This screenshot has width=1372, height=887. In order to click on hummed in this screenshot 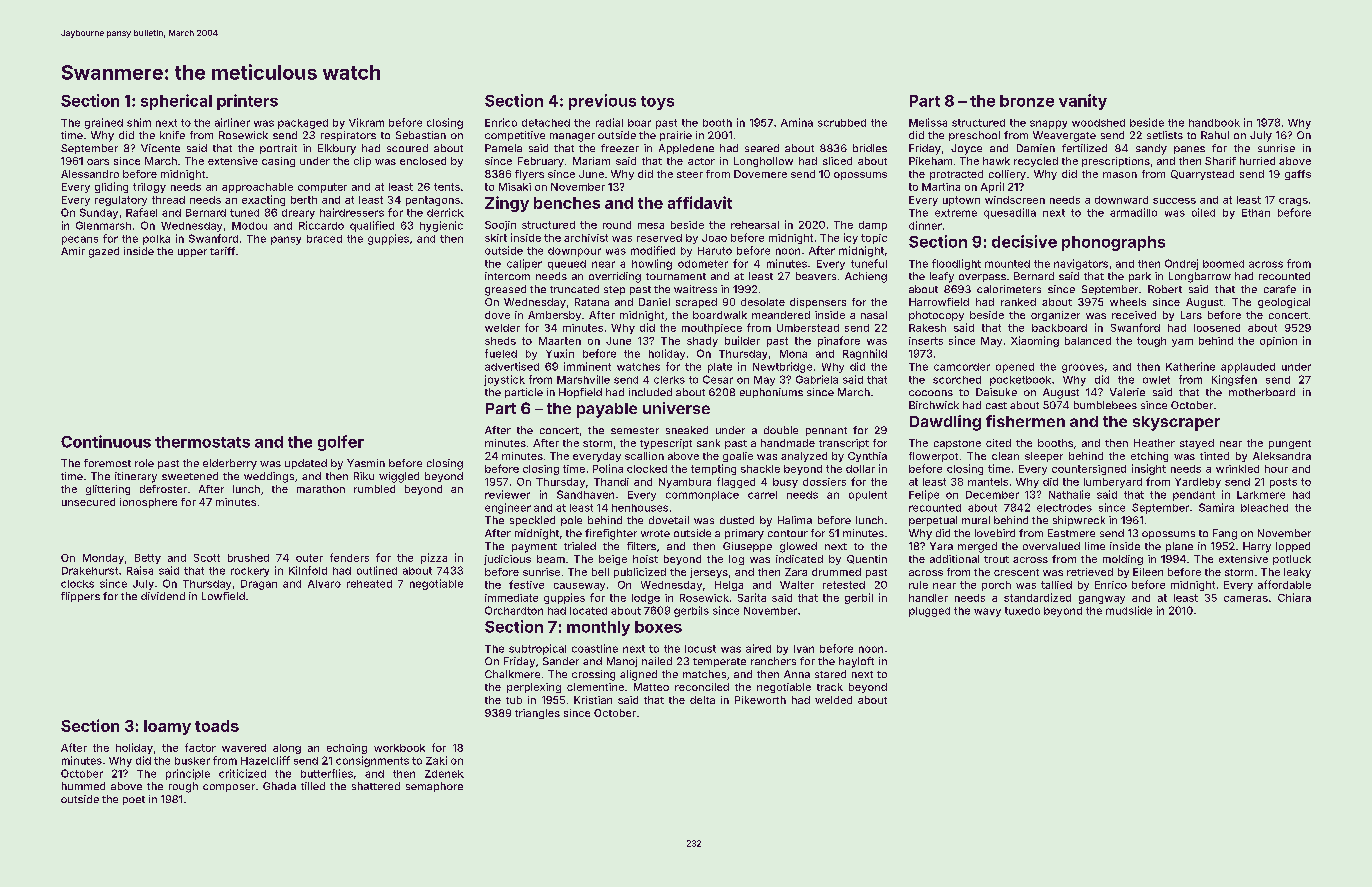, I will do `click(83, 786)`.
